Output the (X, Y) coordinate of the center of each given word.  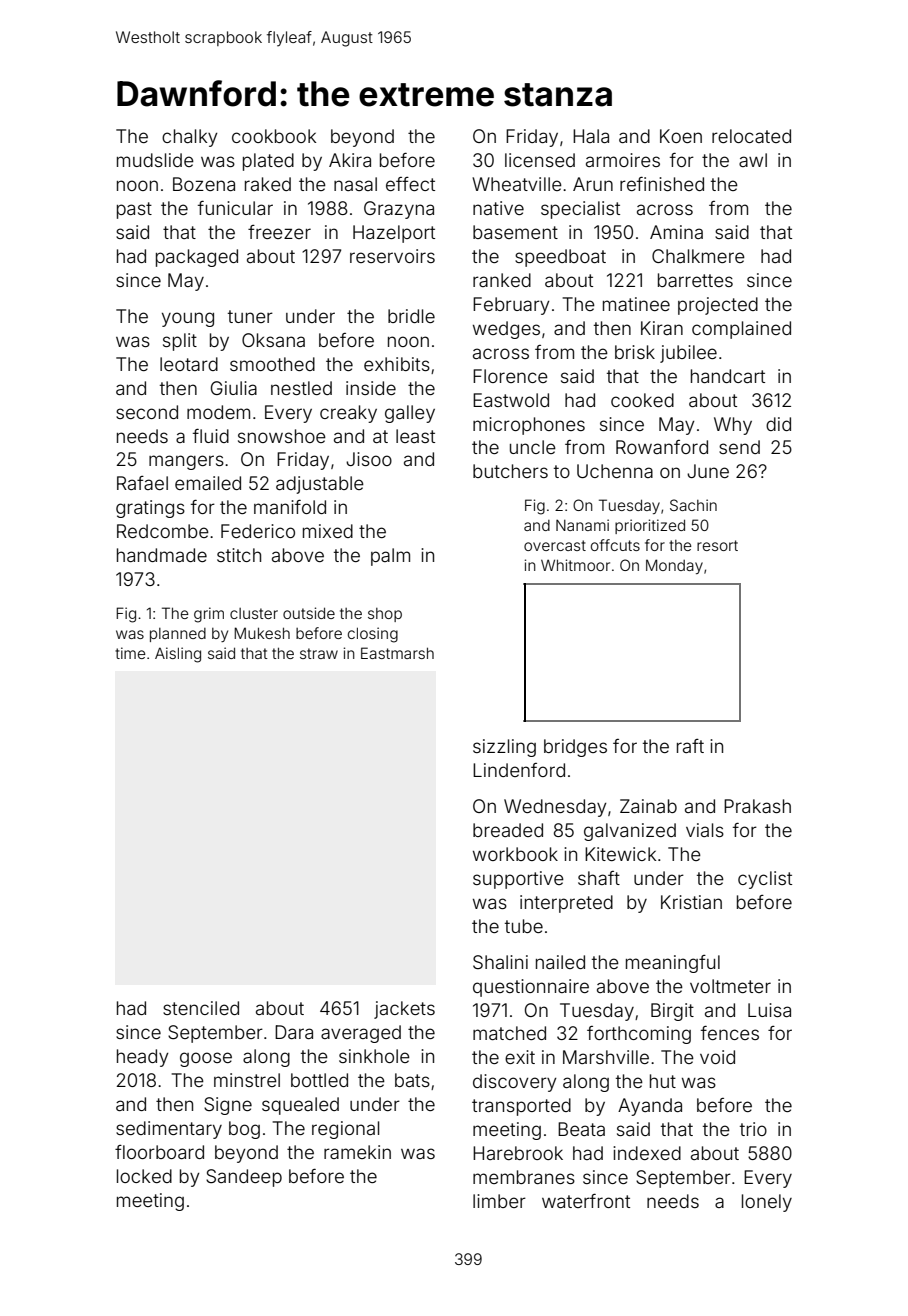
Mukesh (262, 633)
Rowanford (662, 447)
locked (144, 1176)
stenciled (201, 1008)
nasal (355, 184)
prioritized (650, 526)
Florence (510, 376)
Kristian (691, 902)
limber (499, 1201)
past (134, 210)
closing (373, 635)
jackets (404, 1010)
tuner (250, 316)
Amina (676, 232)
